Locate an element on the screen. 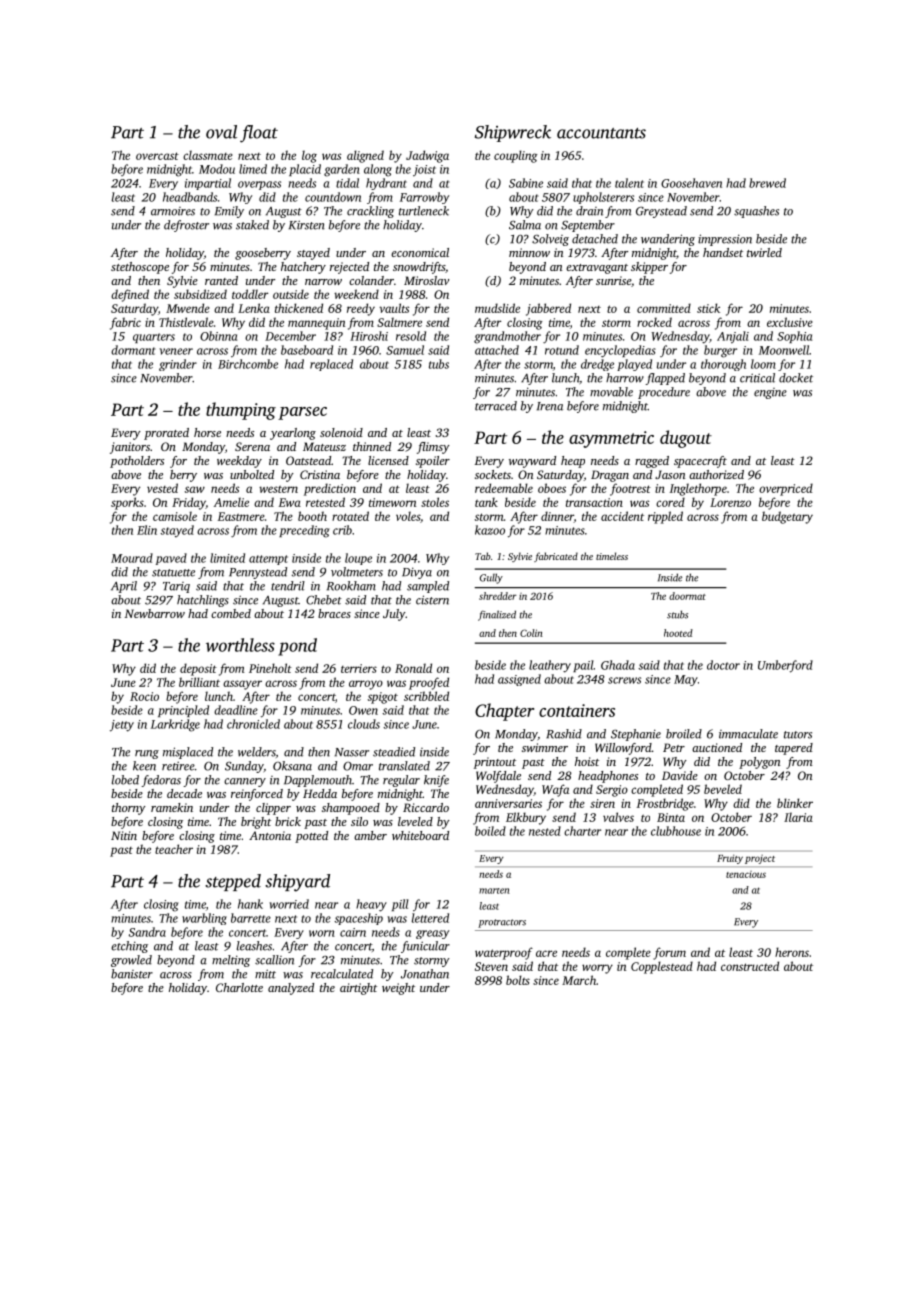 This screenshot has width=924, height=1308. brewed is located at coordinates (767, 183).
